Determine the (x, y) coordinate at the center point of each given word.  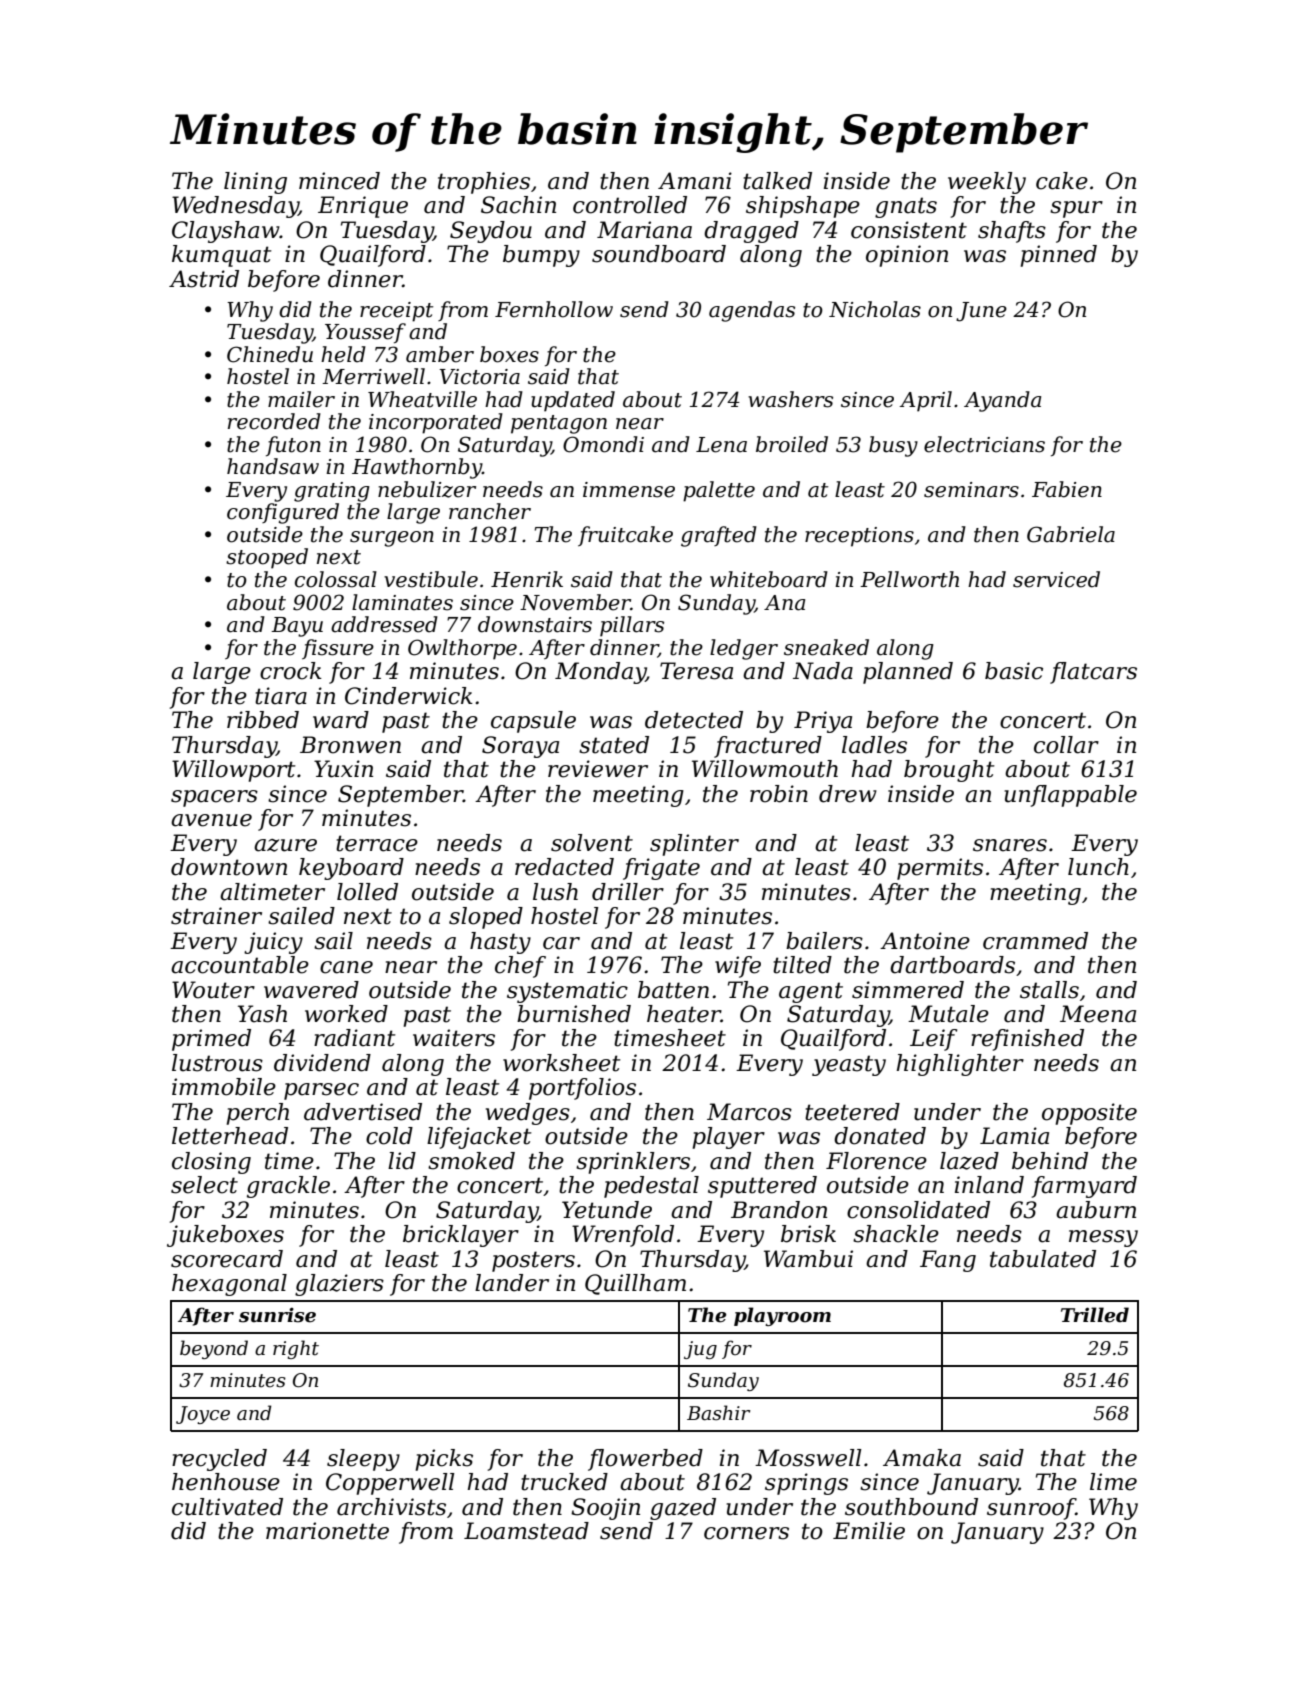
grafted (719, 536)
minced (339, 181)
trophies (484, 183)
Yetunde (607, 1210)
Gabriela (1071, 534)
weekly (987, 183)
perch (258, 1114)
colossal (336, 579)
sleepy (363, 1460)
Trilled (1095, 1315)
